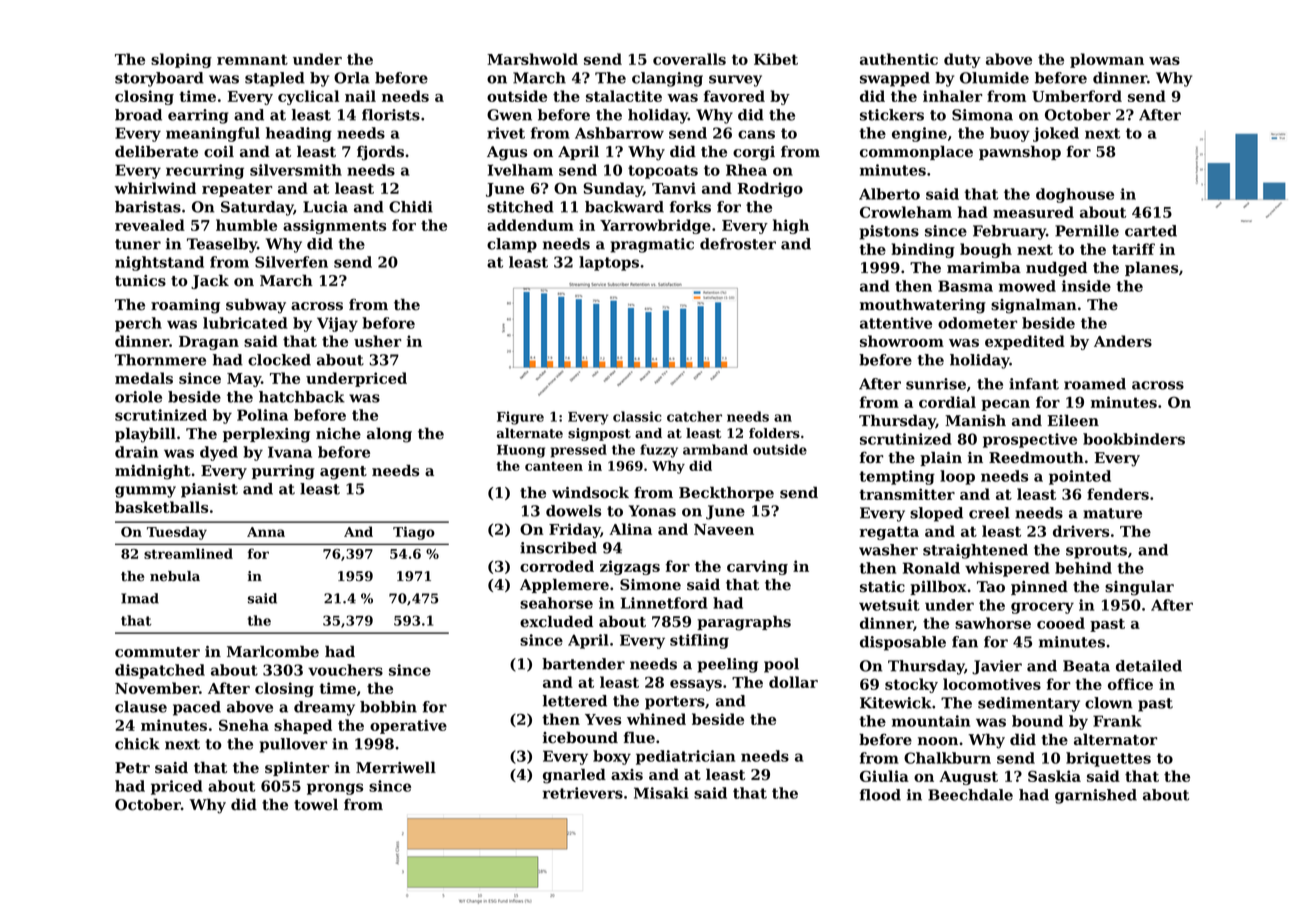 The image size is (1308, 924). I want to click on fenders, so click(1118, 494).
